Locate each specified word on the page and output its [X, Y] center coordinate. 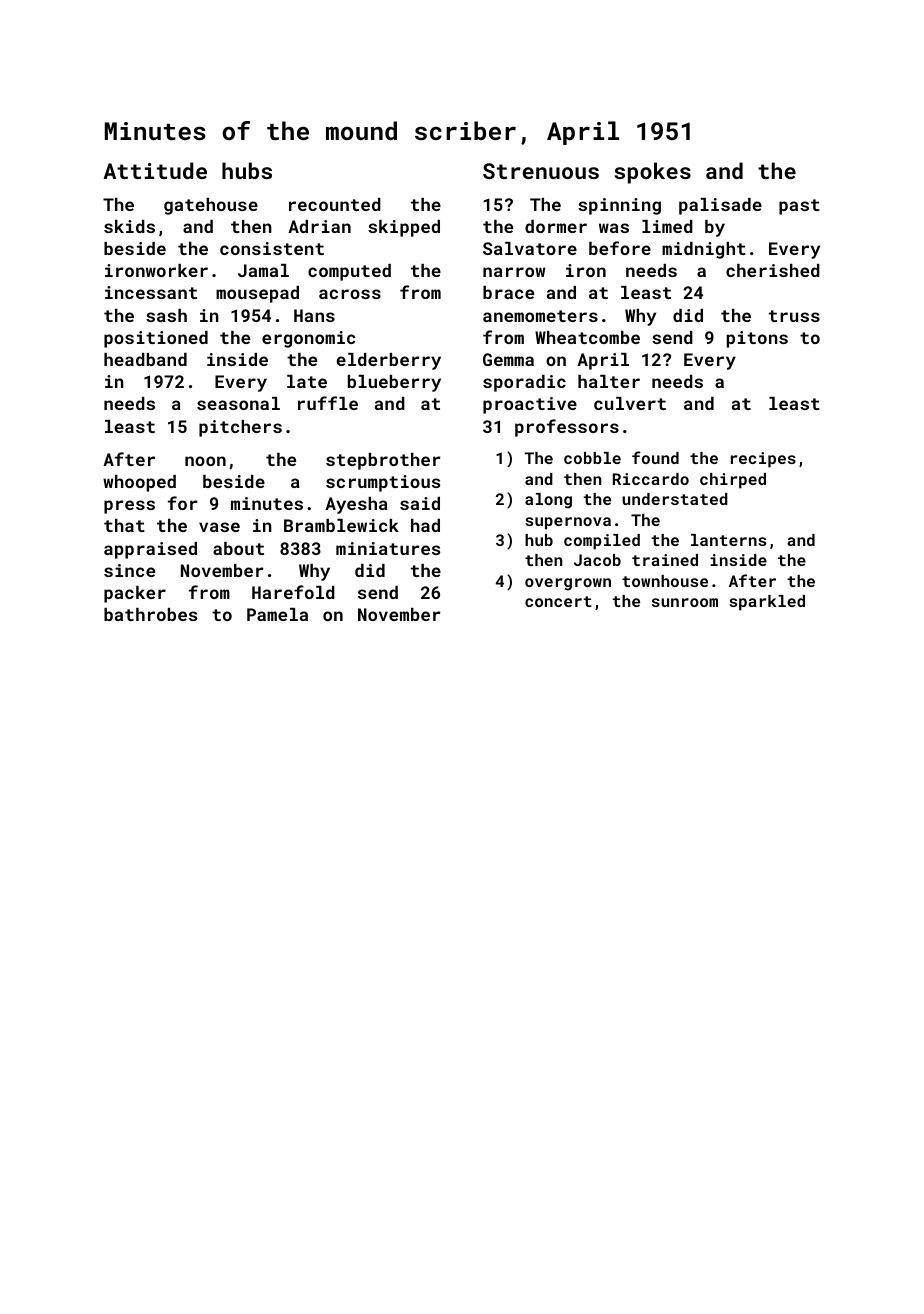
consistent [272, 248]
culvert [630, 403]
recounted [335, 204]
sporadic [524, 383]
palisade [720, 206]
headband [145, 359]
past [799, 207]
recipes [763, 460]
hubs [247, 170]
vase [219, 527]
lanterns [728, 540]
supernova [568, 523]
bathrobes [150, 614]
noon [205, 461]
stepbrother [383, 461]
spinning [619, 206]
